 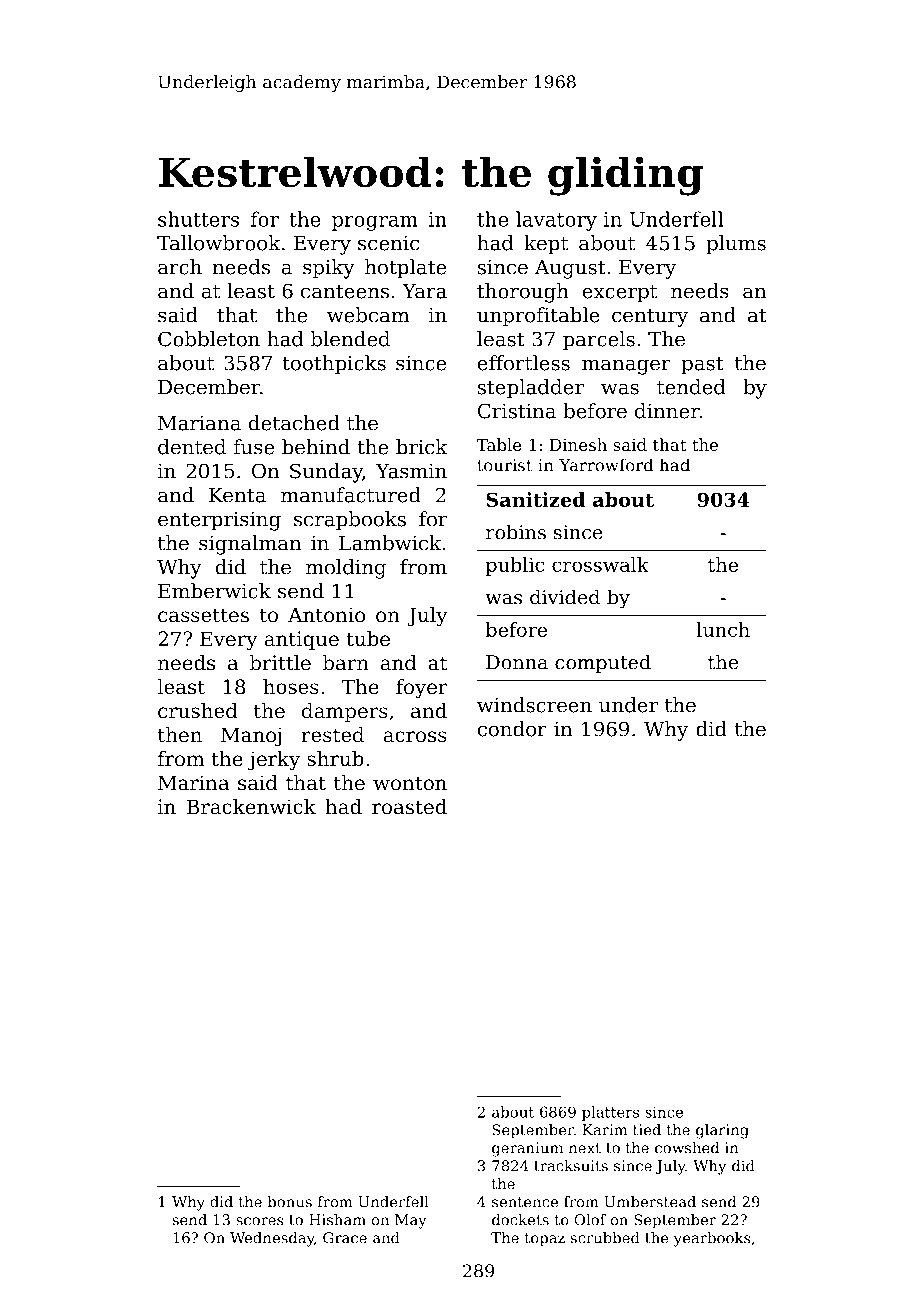 I want to click on Tallowbrook, so click(x=219, y=243).
